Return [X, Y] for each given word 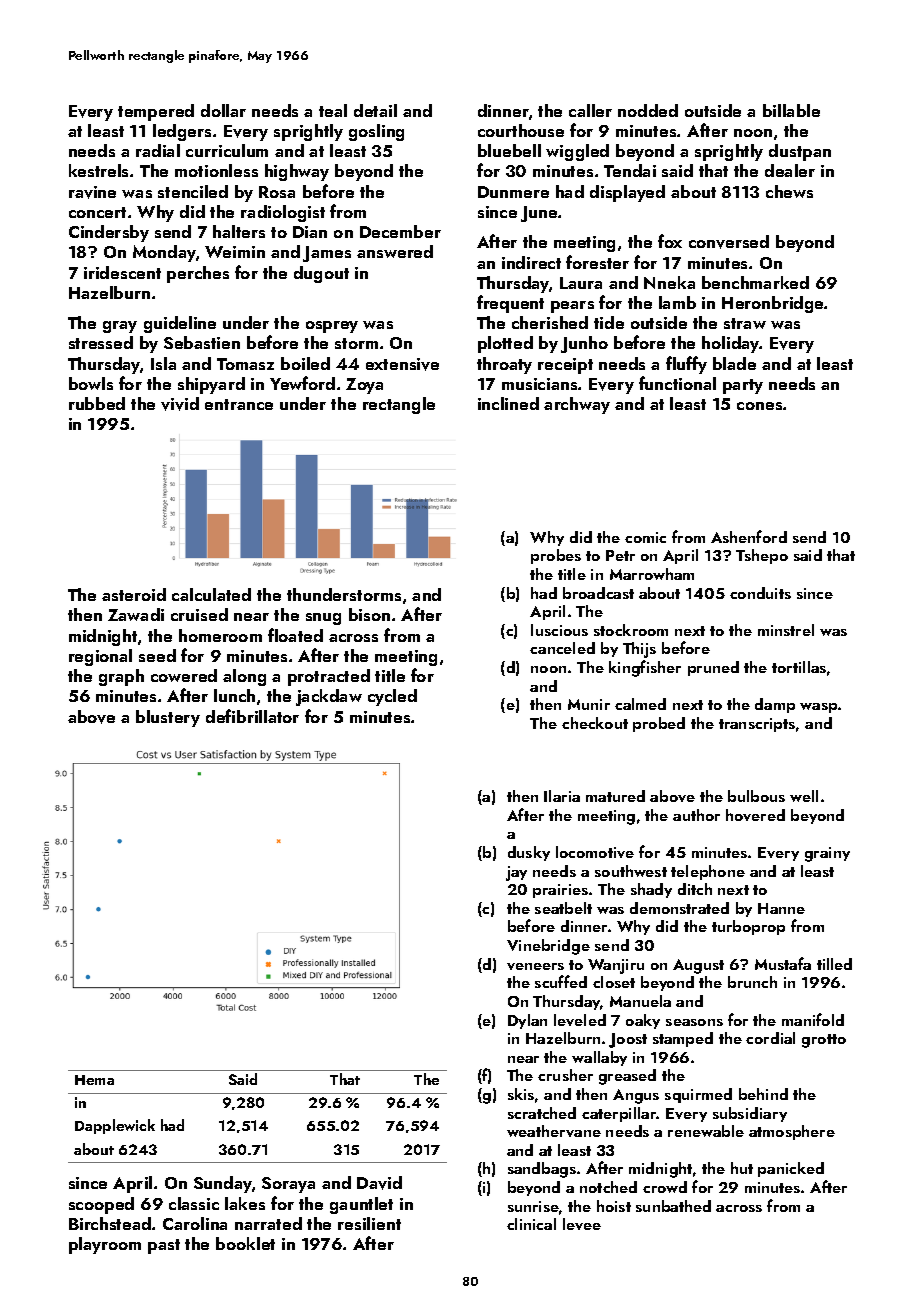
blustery [168, 718]
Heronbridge [773, 304]
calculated [211, 594]
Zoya [364, 386]
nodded [648, 110]
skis [521, 1094]
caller [590, 110]
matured [615, 796]
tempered [156, 112]
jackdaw [329, 697]
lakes [245, 1203]
